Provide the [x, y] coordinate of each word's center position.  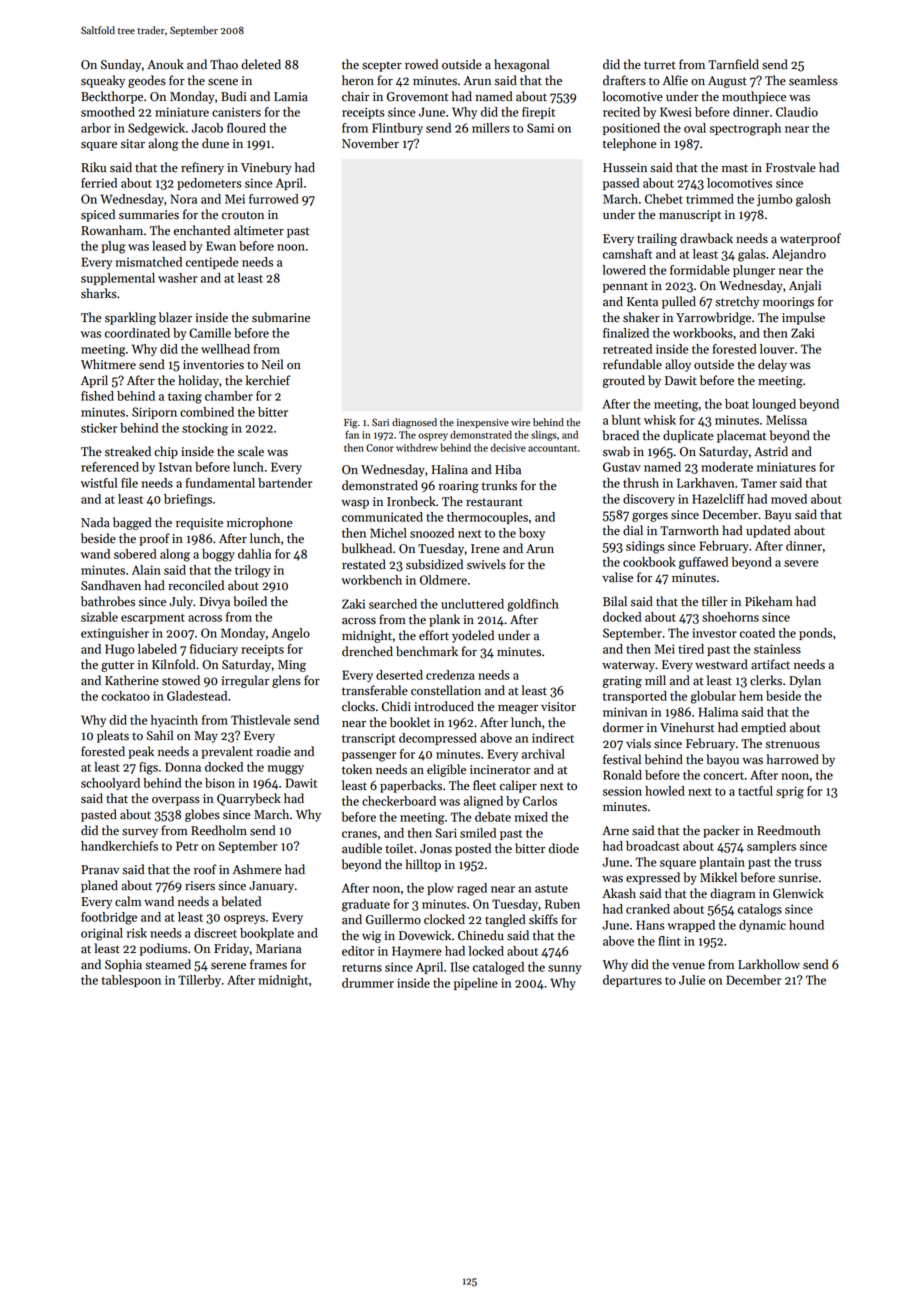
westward [721, 664]
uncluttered [472, 604]
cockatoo [125, 696]
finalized [626, 333]
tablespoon [131, 981]
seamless [813, 80]
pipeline [476, 984]
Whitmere [108, 364]
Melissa [786, 420]
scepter [382, 66]
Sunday [121, 65]
